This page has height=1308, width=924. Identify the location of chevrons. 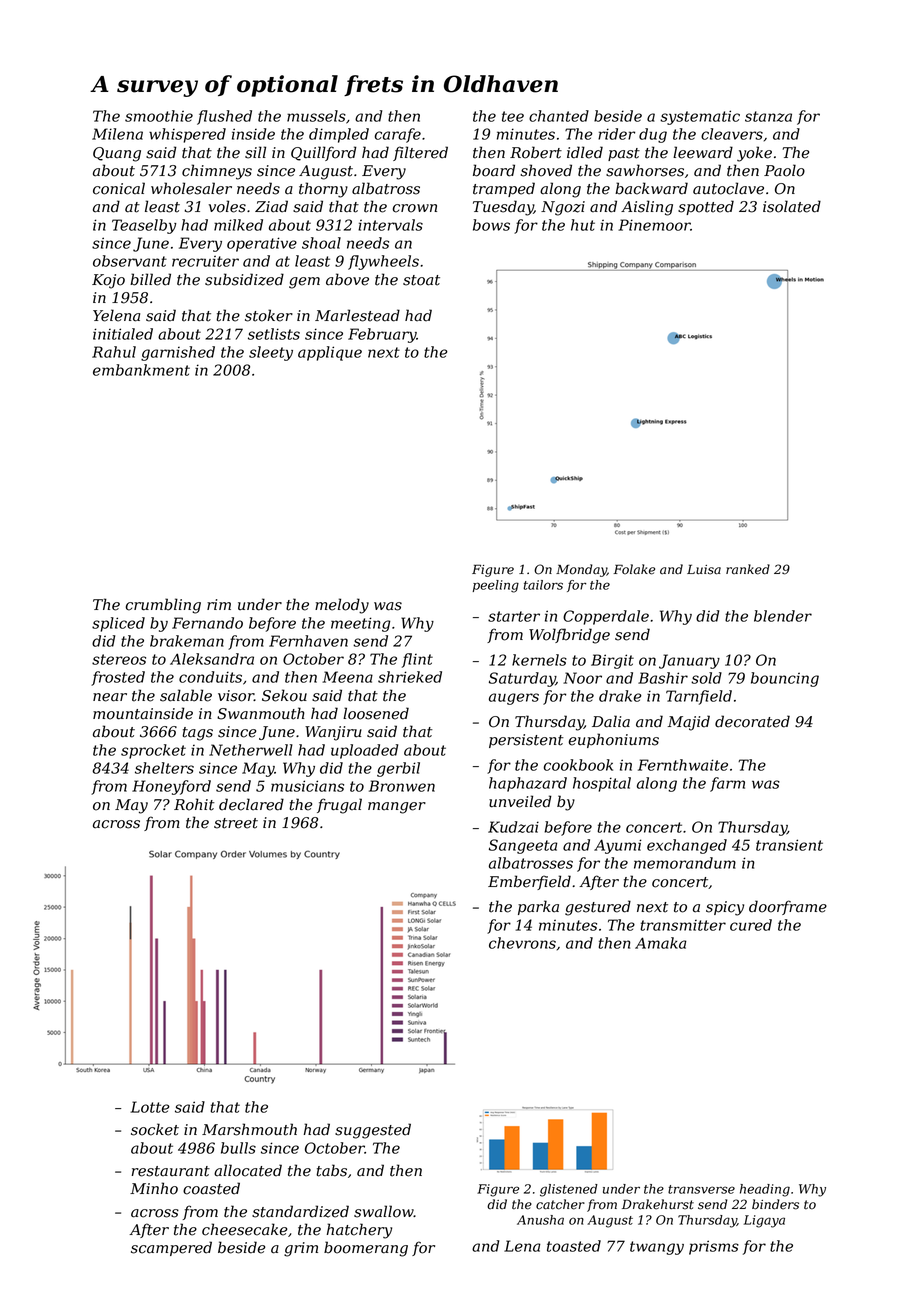
(522, 943).
